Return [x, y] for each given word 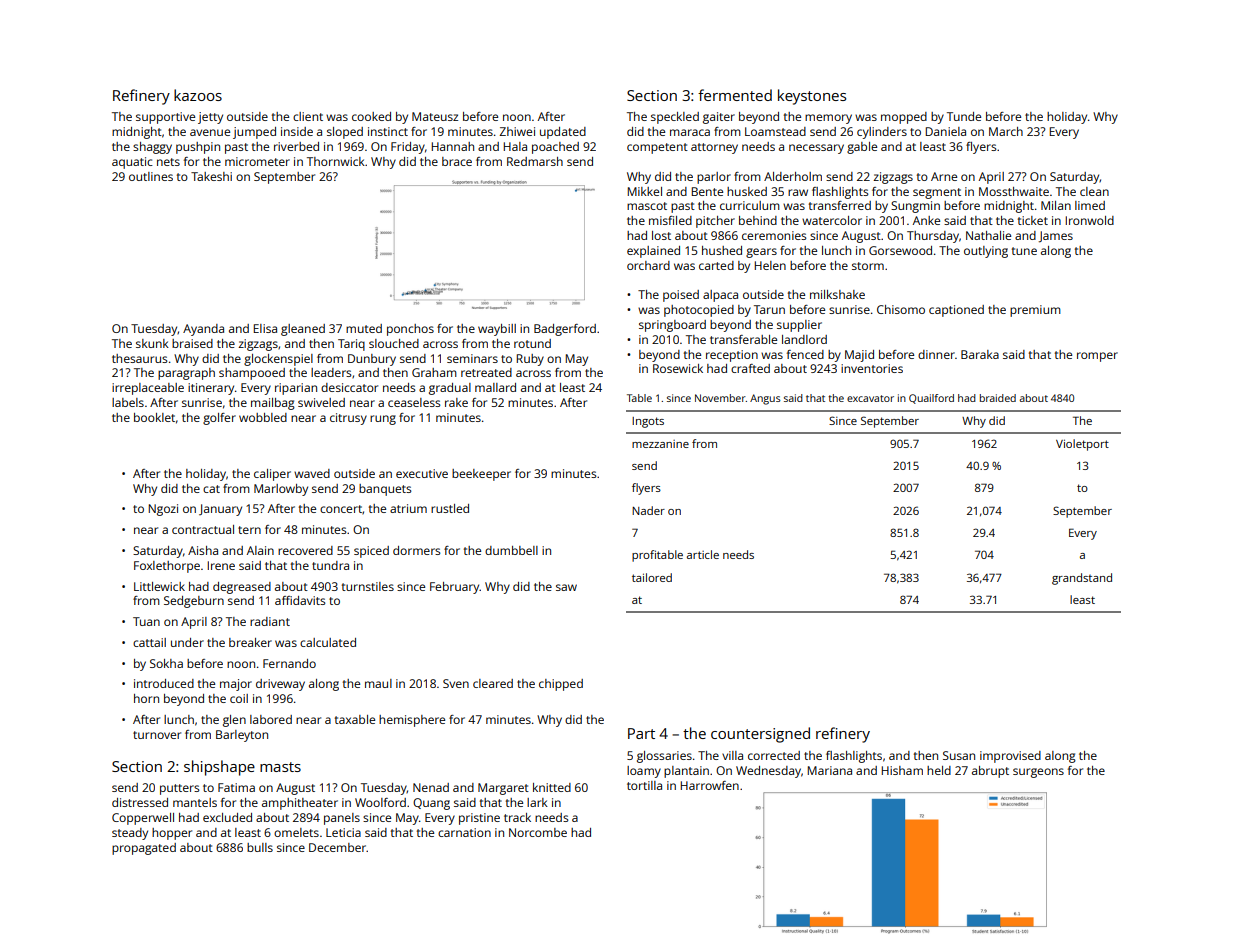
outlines [151, 176]
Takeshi [211, 176]
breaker [250, 642]
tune [1024, 251]
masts [280, 767]
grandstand [1082, 579]
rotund [532, 343]
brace [457, 161]
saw [566, 587]
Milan [1056, 205]
